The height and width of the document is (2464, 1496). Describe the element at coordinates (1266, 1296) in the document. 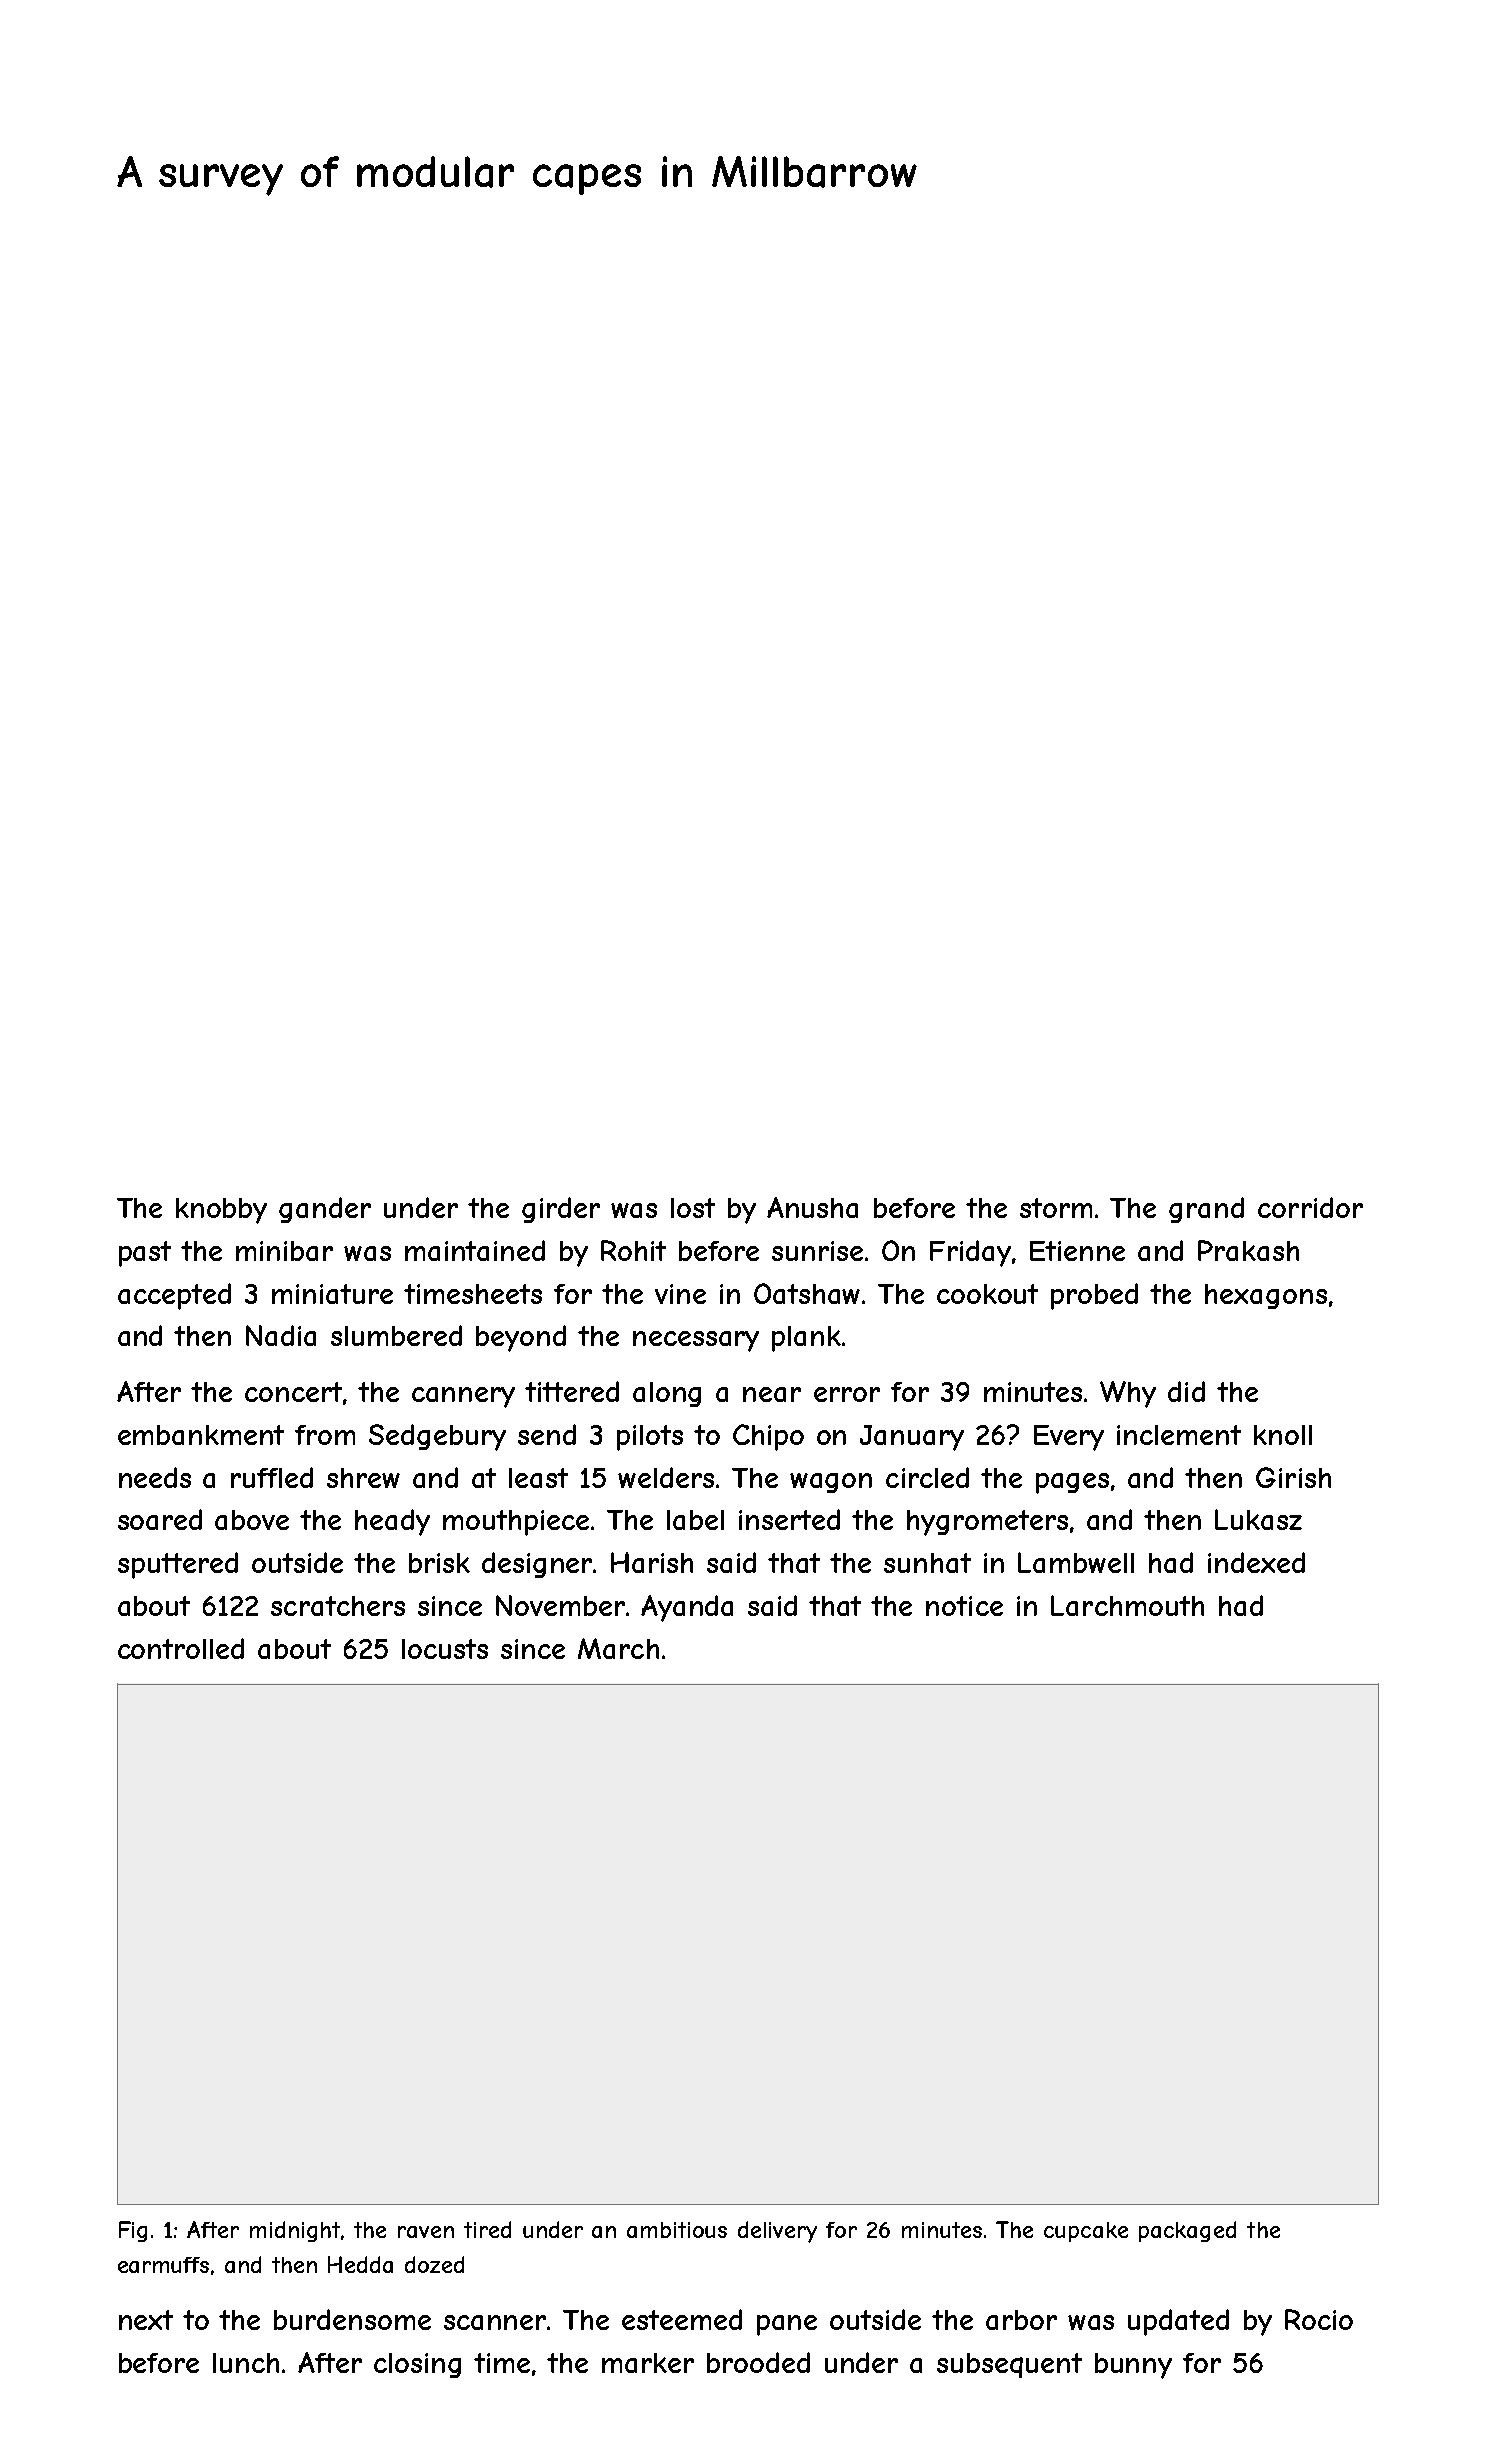

I see `hexagons` at that location.
